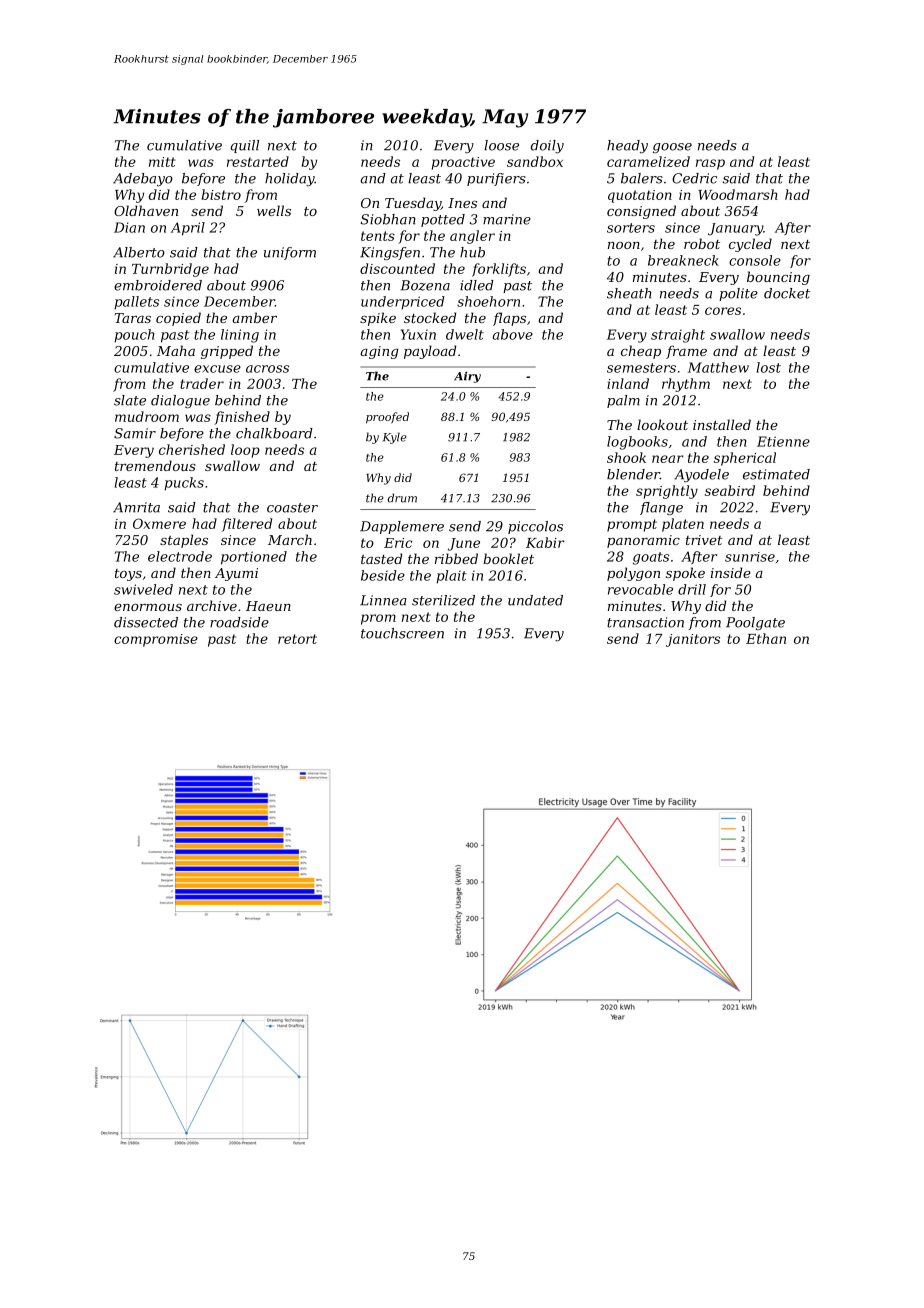 The width and height of the page is (924, 1308). I want to click on rasp, so click(710, 164).
